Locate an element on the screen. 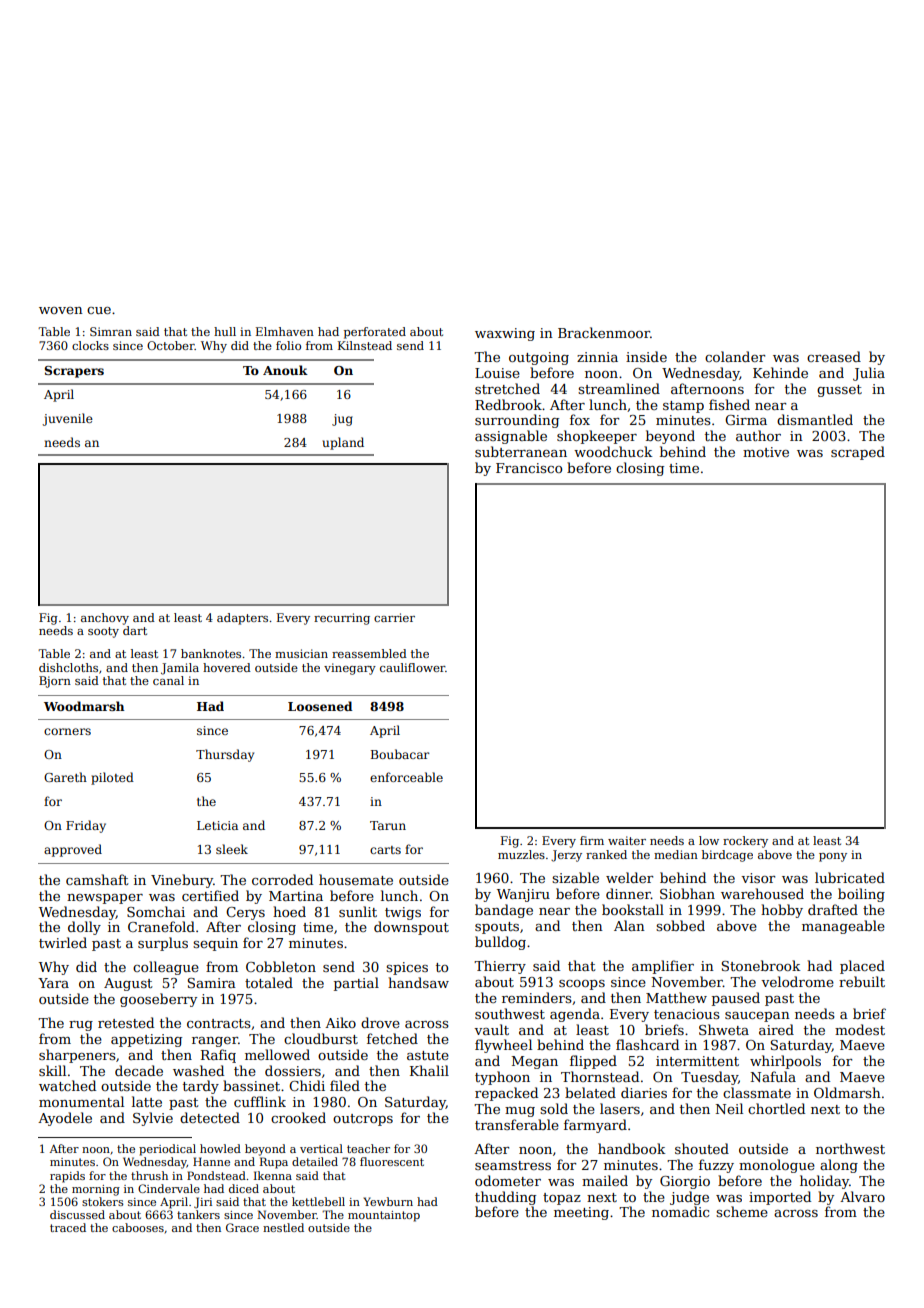  Sylvie is located at coordinates (153, 1119).
